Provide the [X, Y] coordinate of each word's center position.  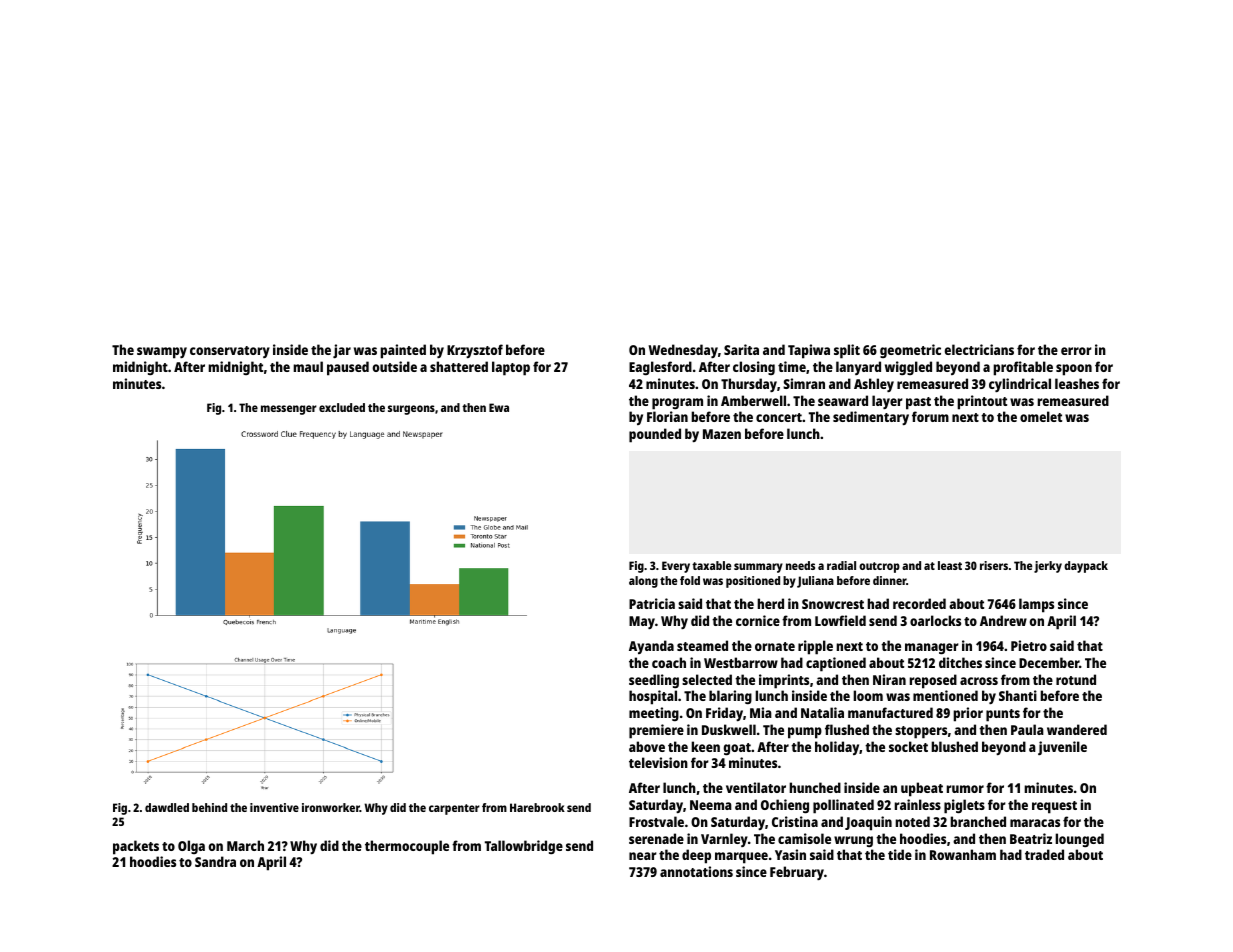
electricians [979, 349]
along [643, 582]
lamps [1036, 605]
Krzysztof [475, 351]
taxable [711, 565]
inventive [274, 807]
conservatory [230, 352]
